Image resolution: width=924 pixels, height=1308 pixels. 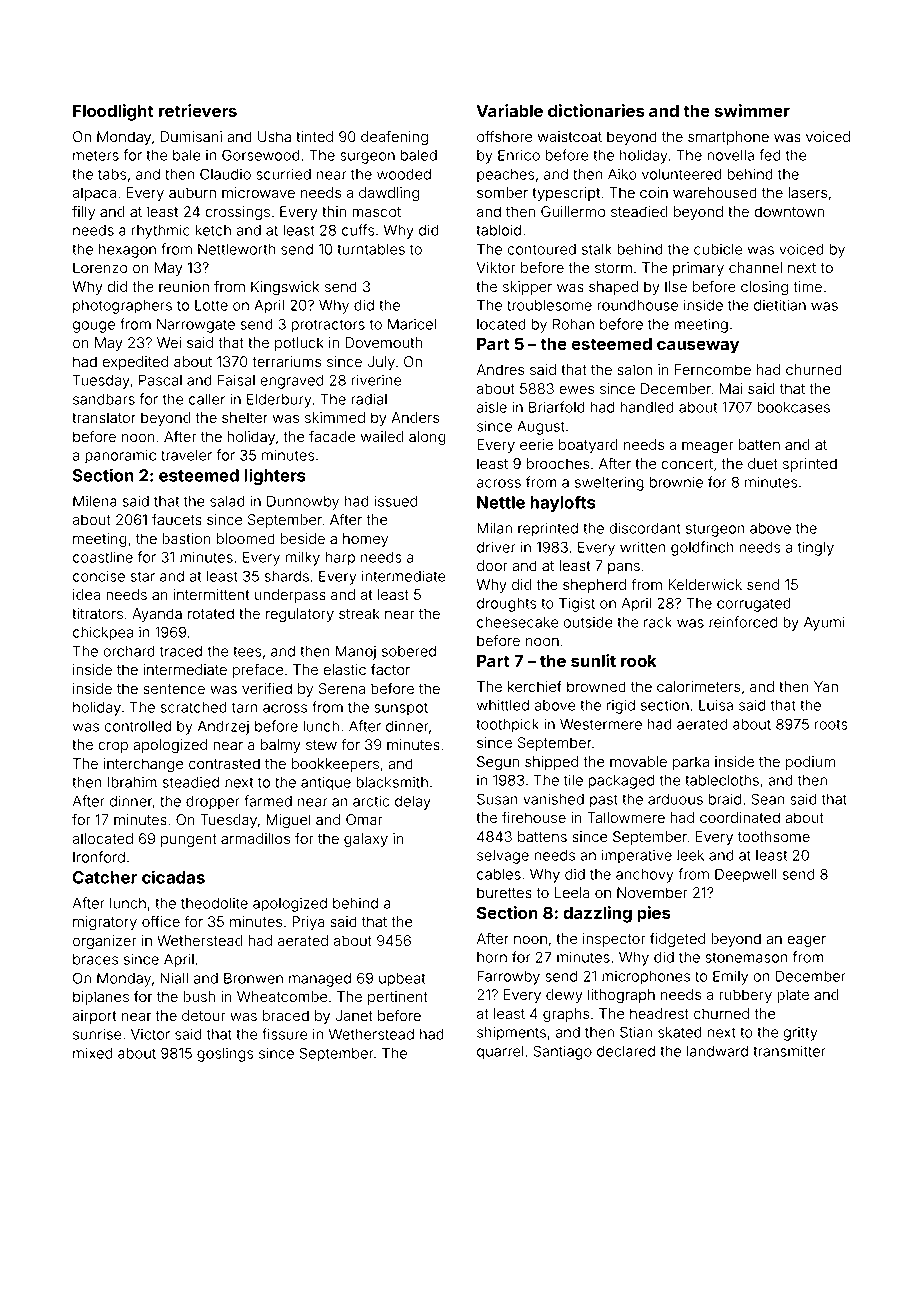 I want to click on duet, so click(x=763, y=464).
